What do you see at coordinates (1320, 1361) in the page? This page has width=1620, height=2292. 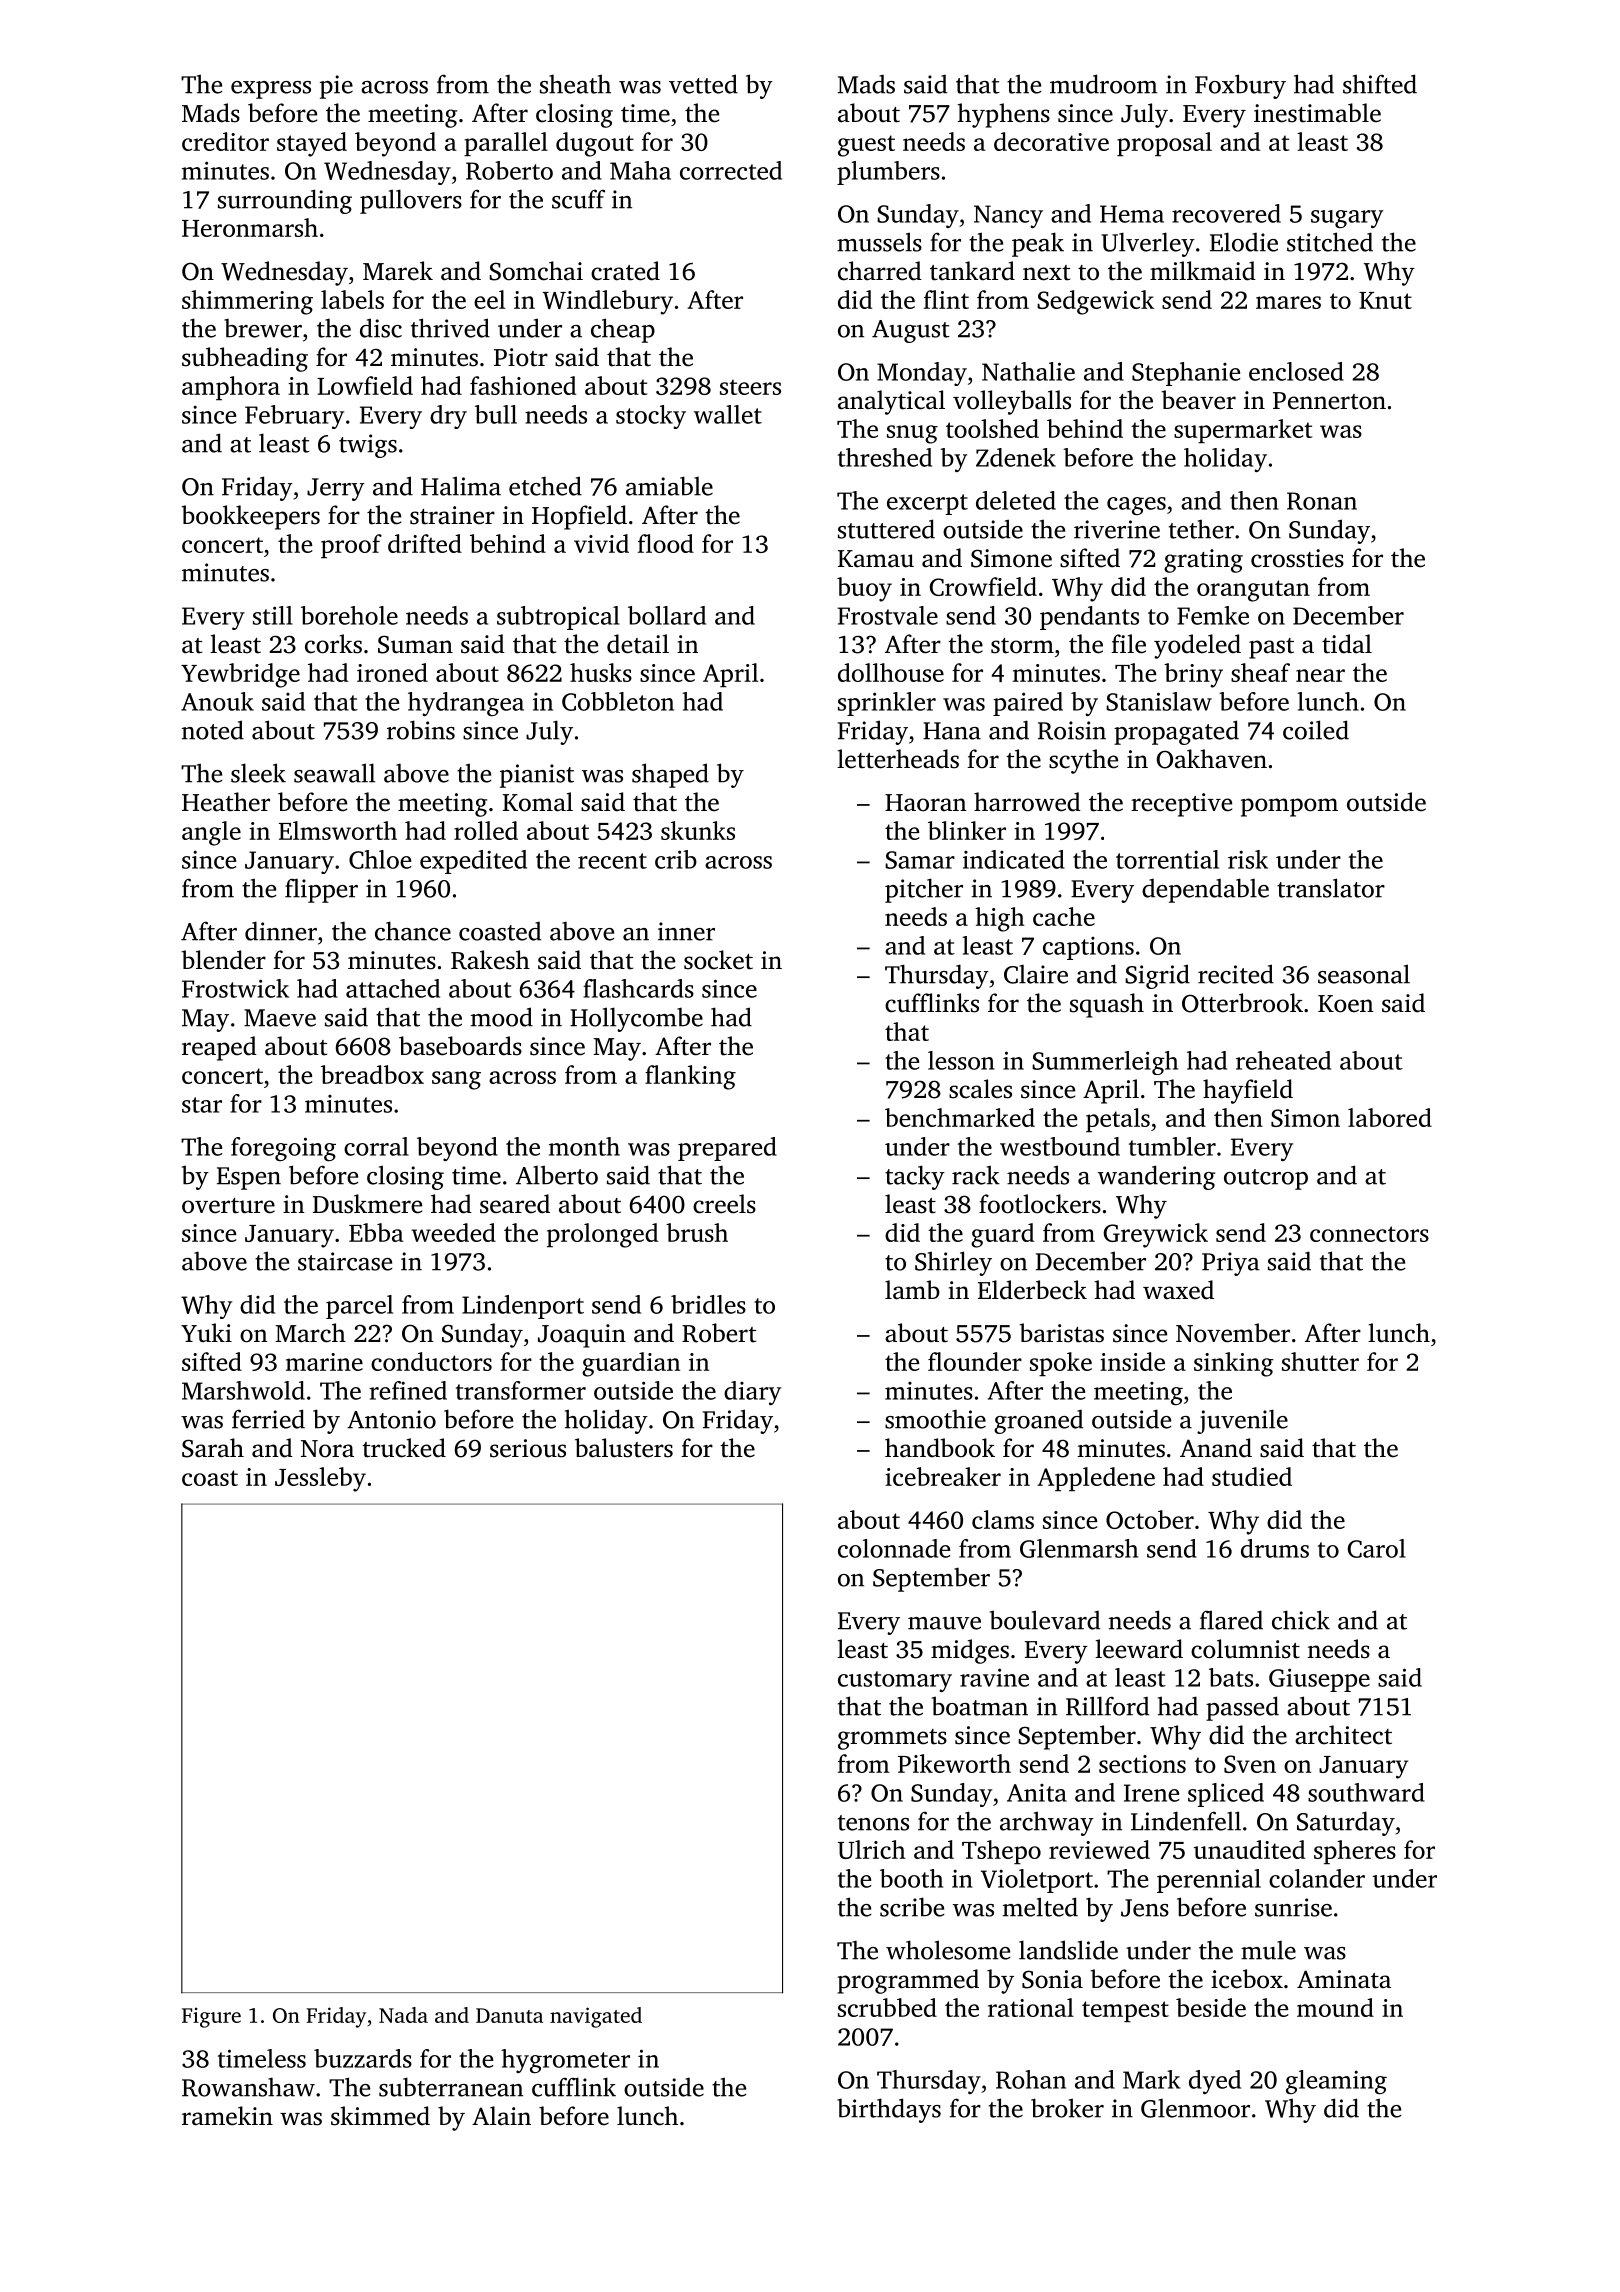 I see `shutter` at bounding box center [1320, 1361].
